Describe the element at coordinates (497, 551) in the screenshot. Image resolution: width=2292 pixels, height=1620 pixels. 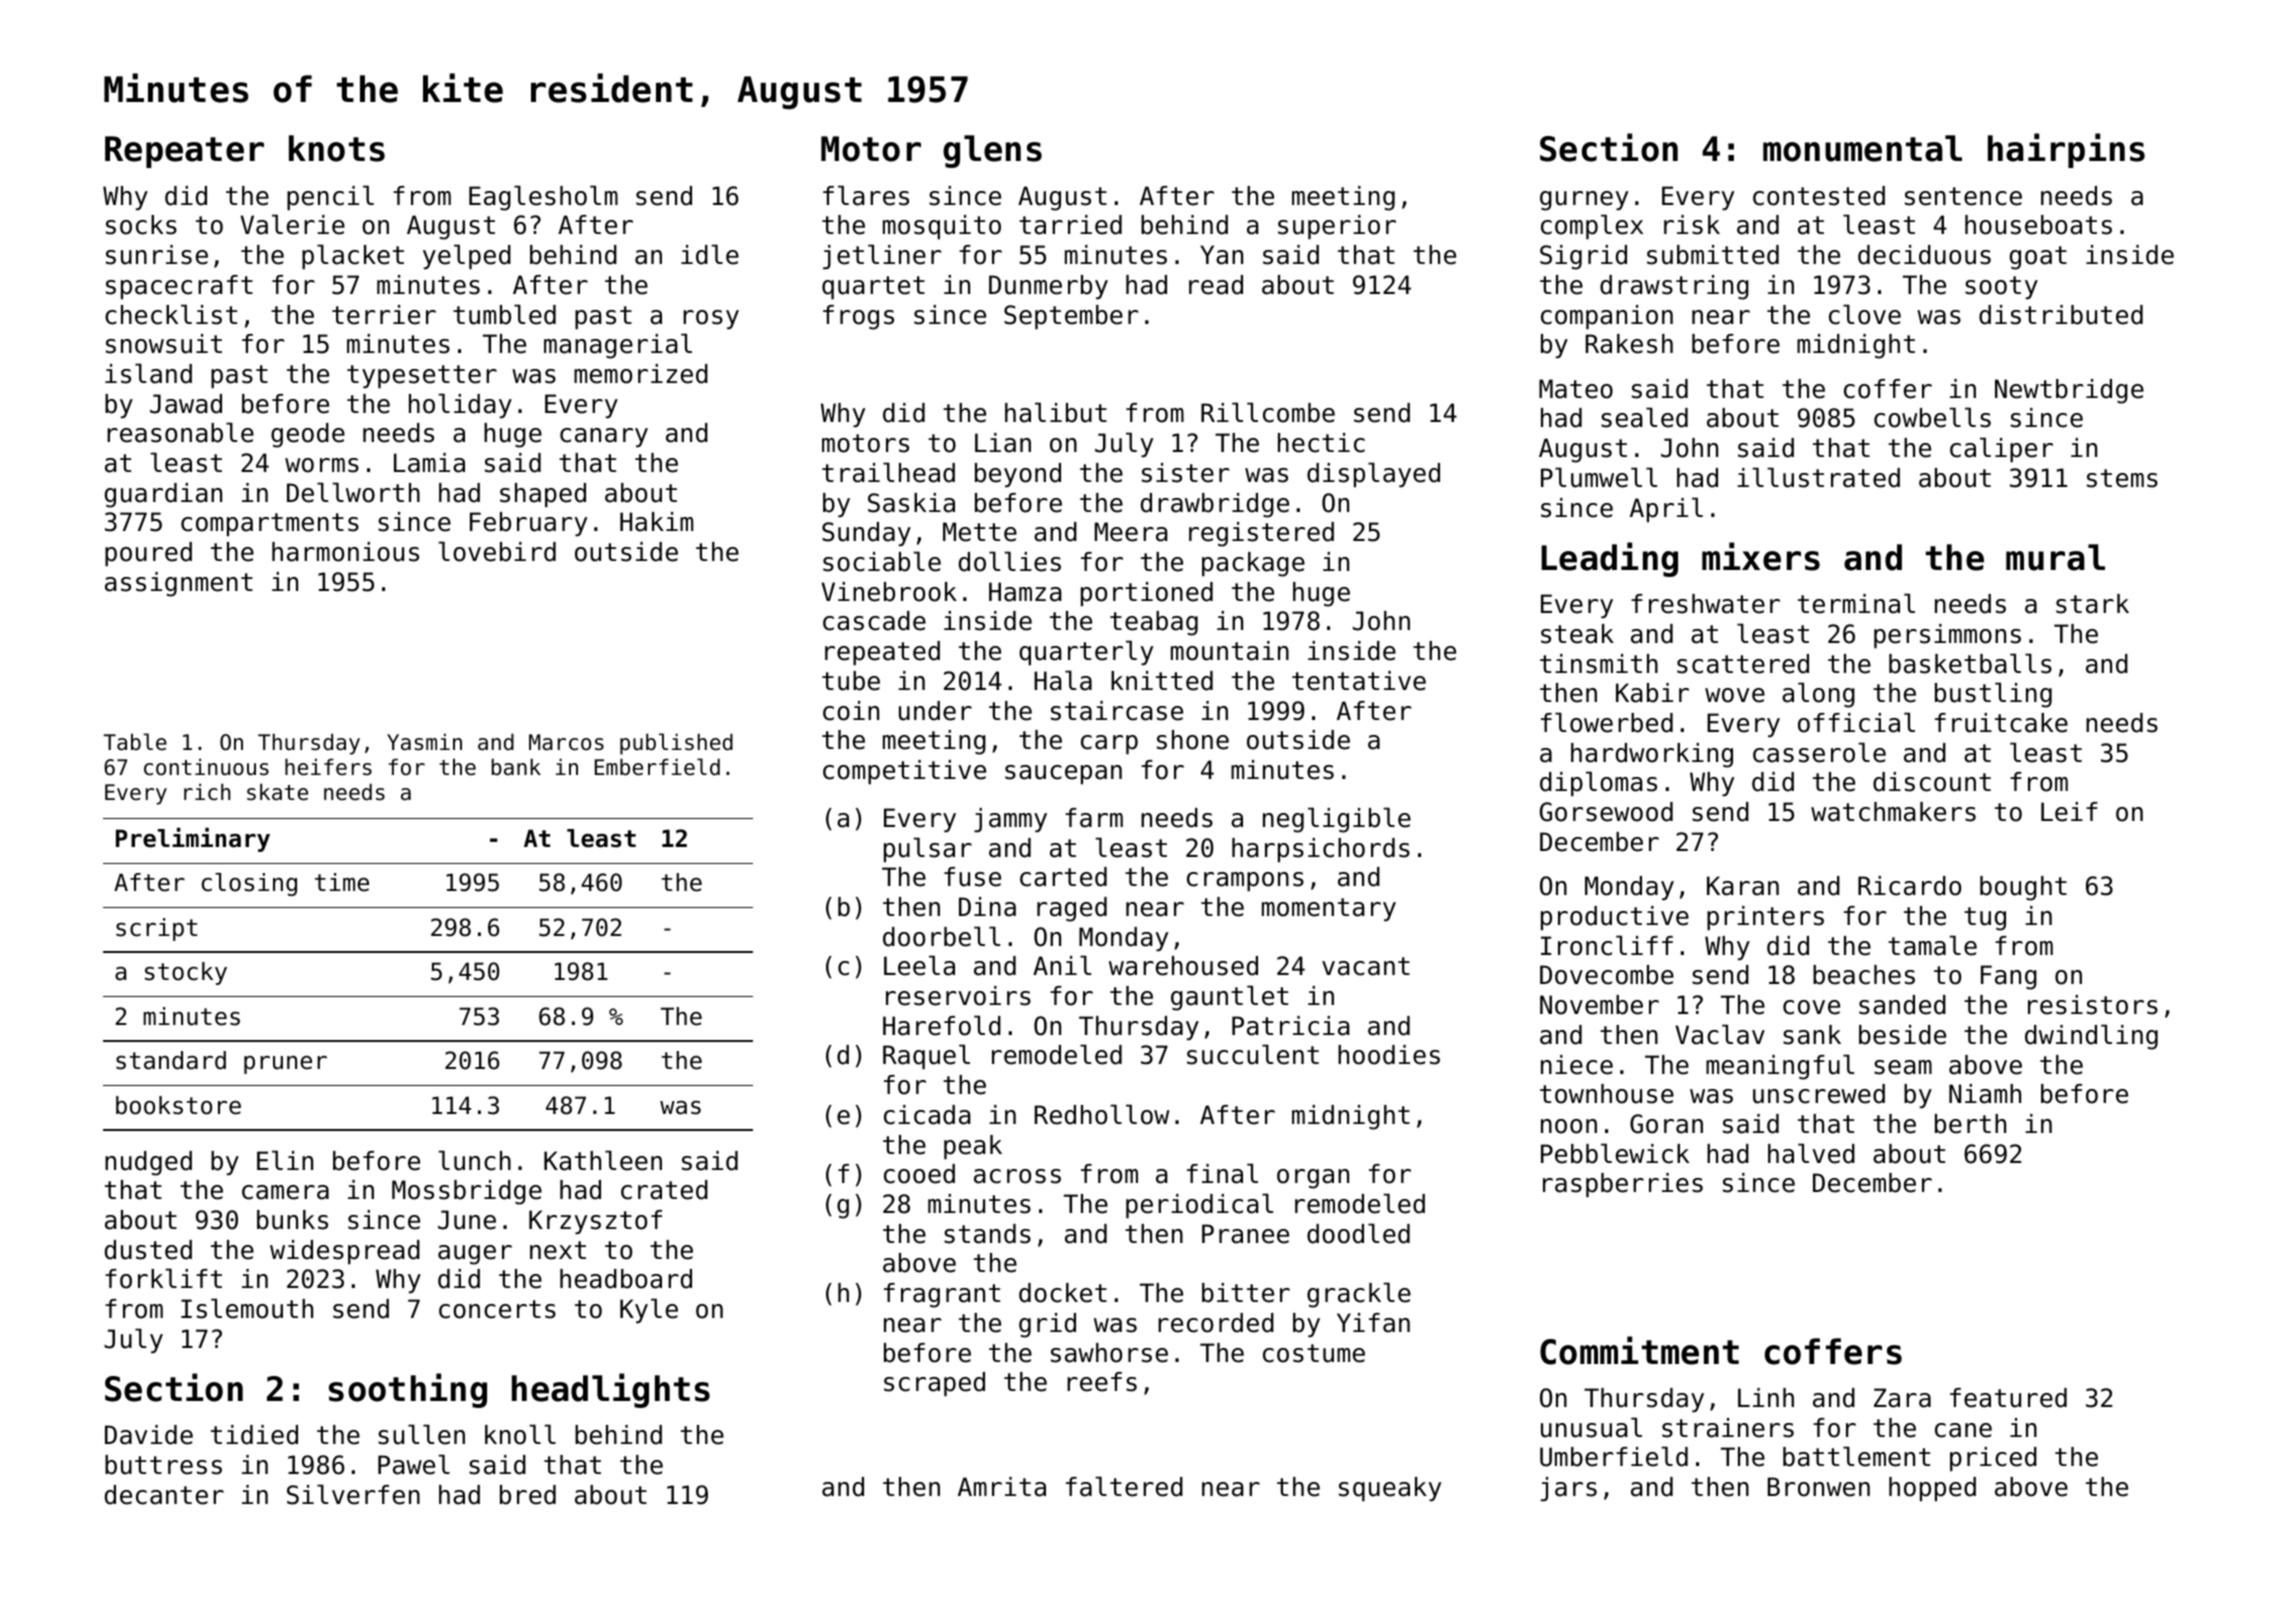
I see `lovebird` at that location.
